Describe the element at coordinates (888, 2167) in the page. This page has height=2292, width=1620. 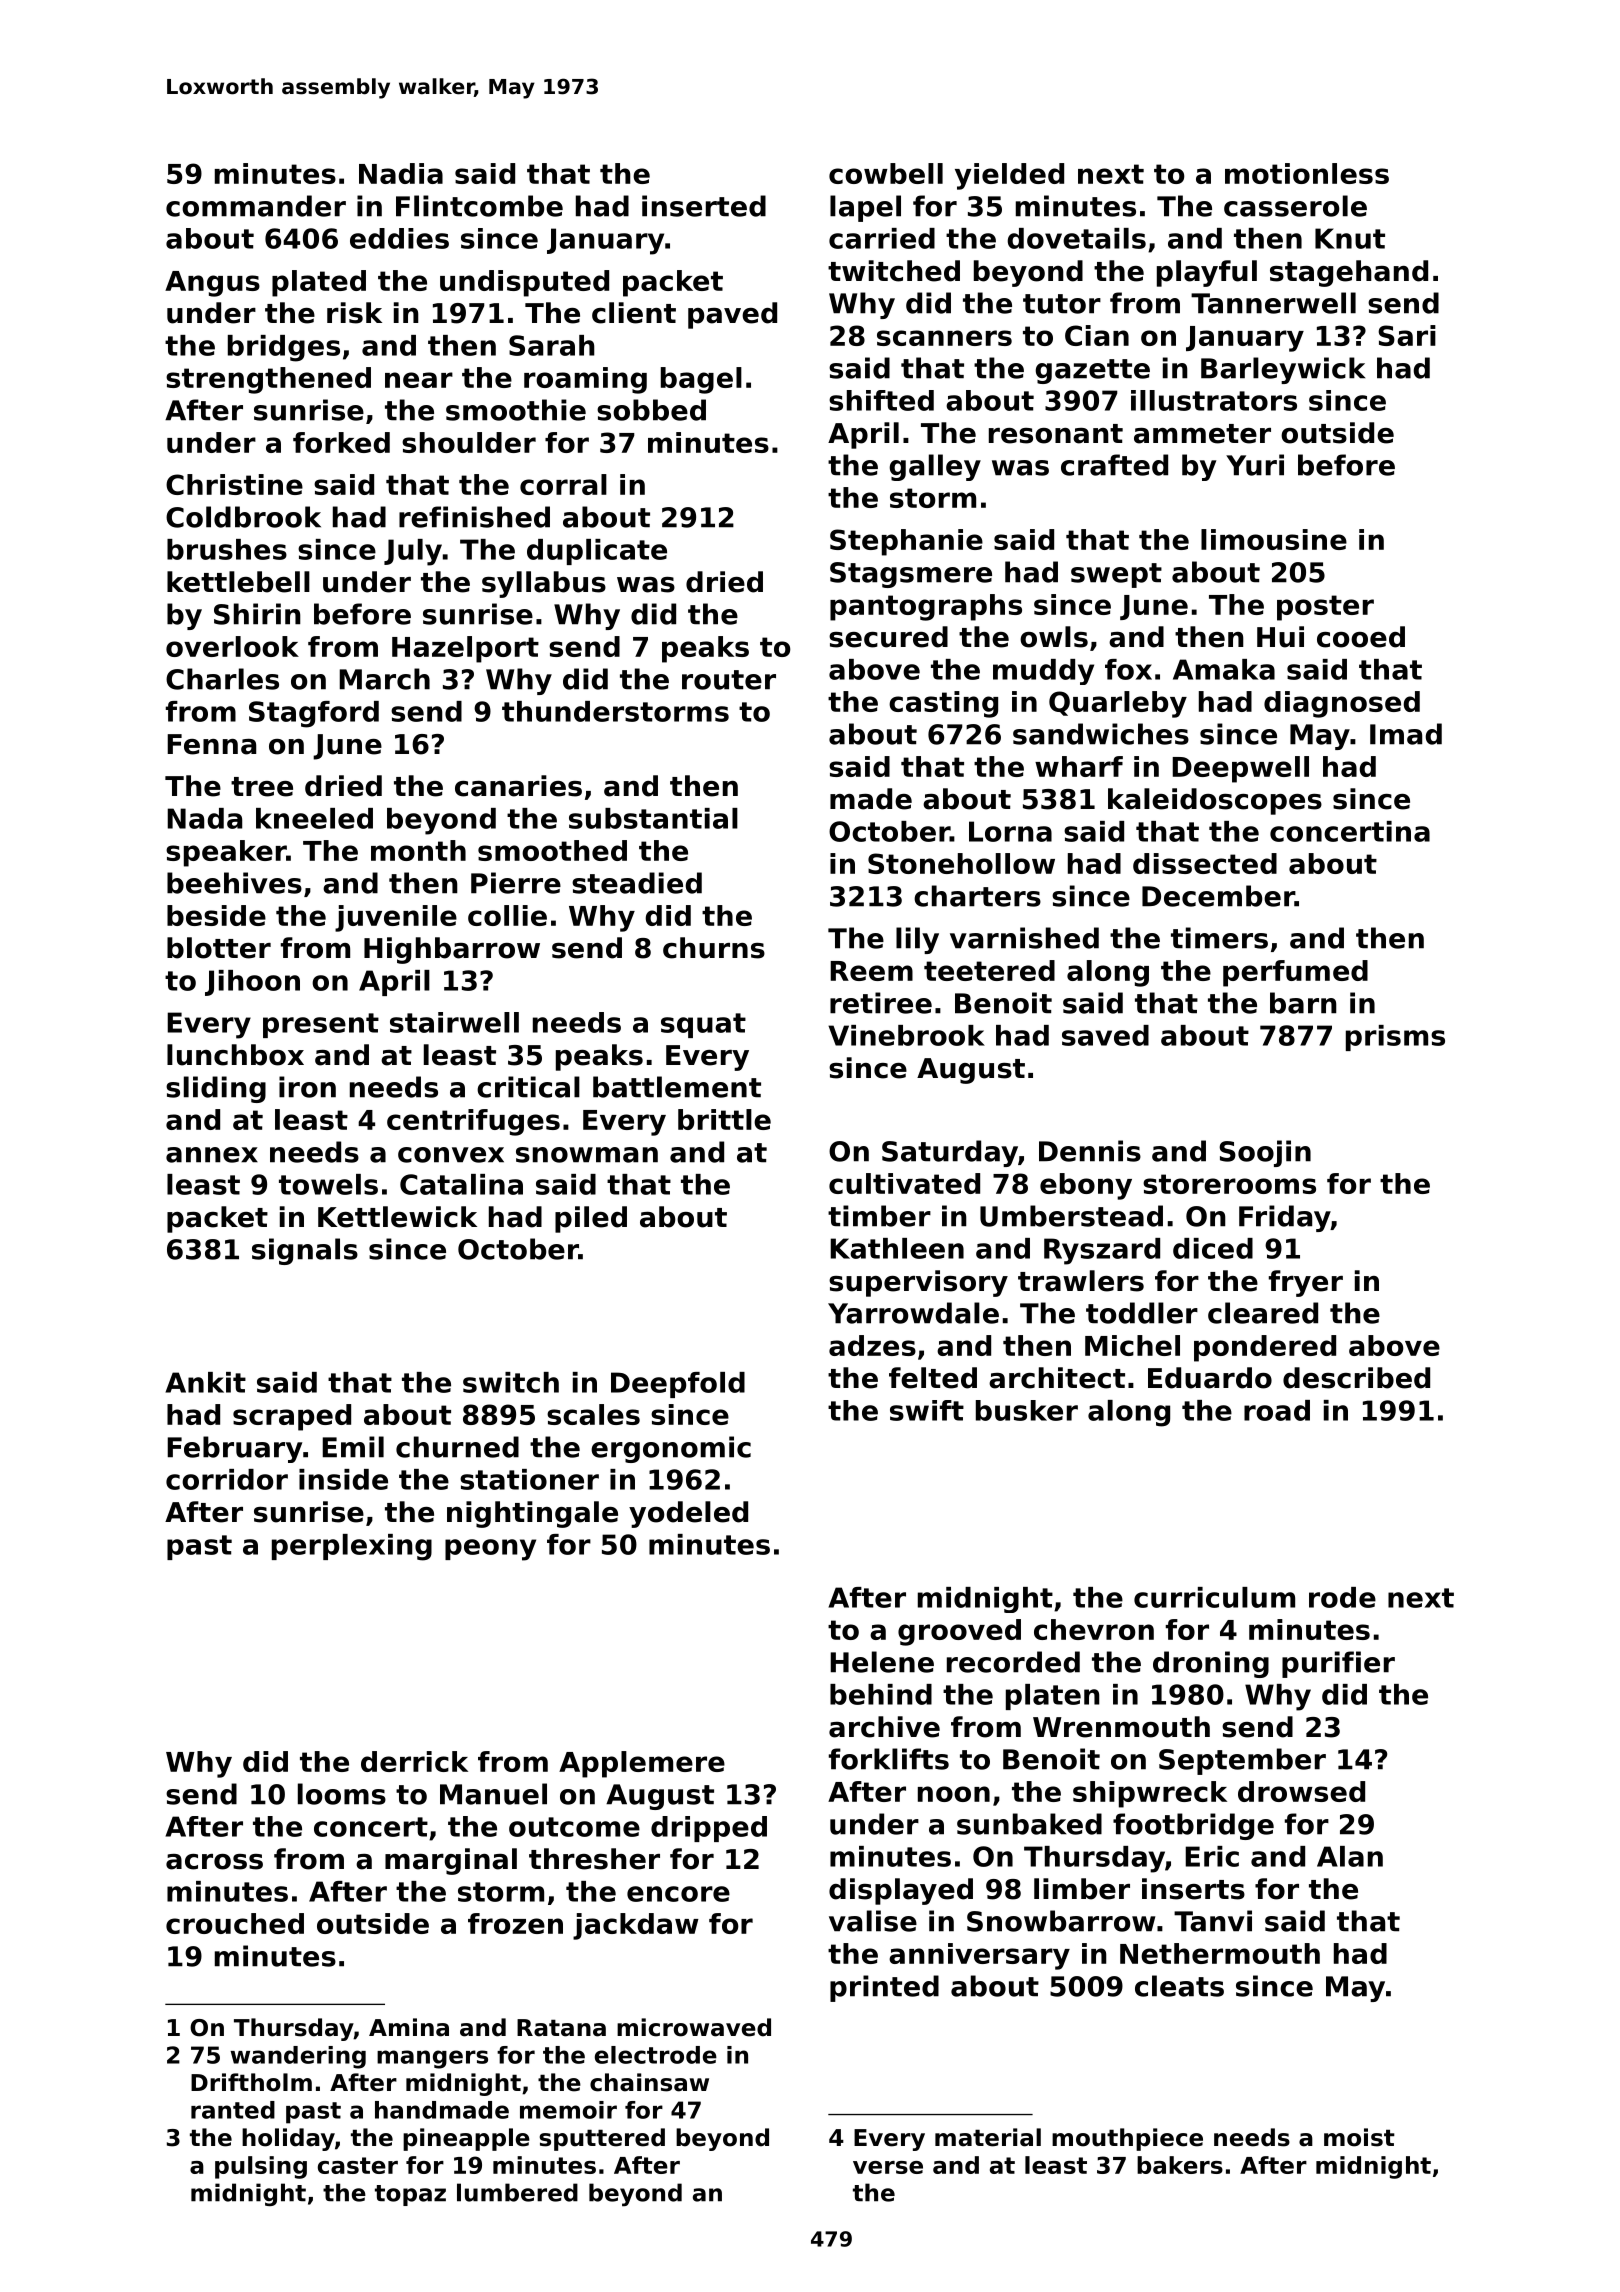
I see `verse` at that location.
